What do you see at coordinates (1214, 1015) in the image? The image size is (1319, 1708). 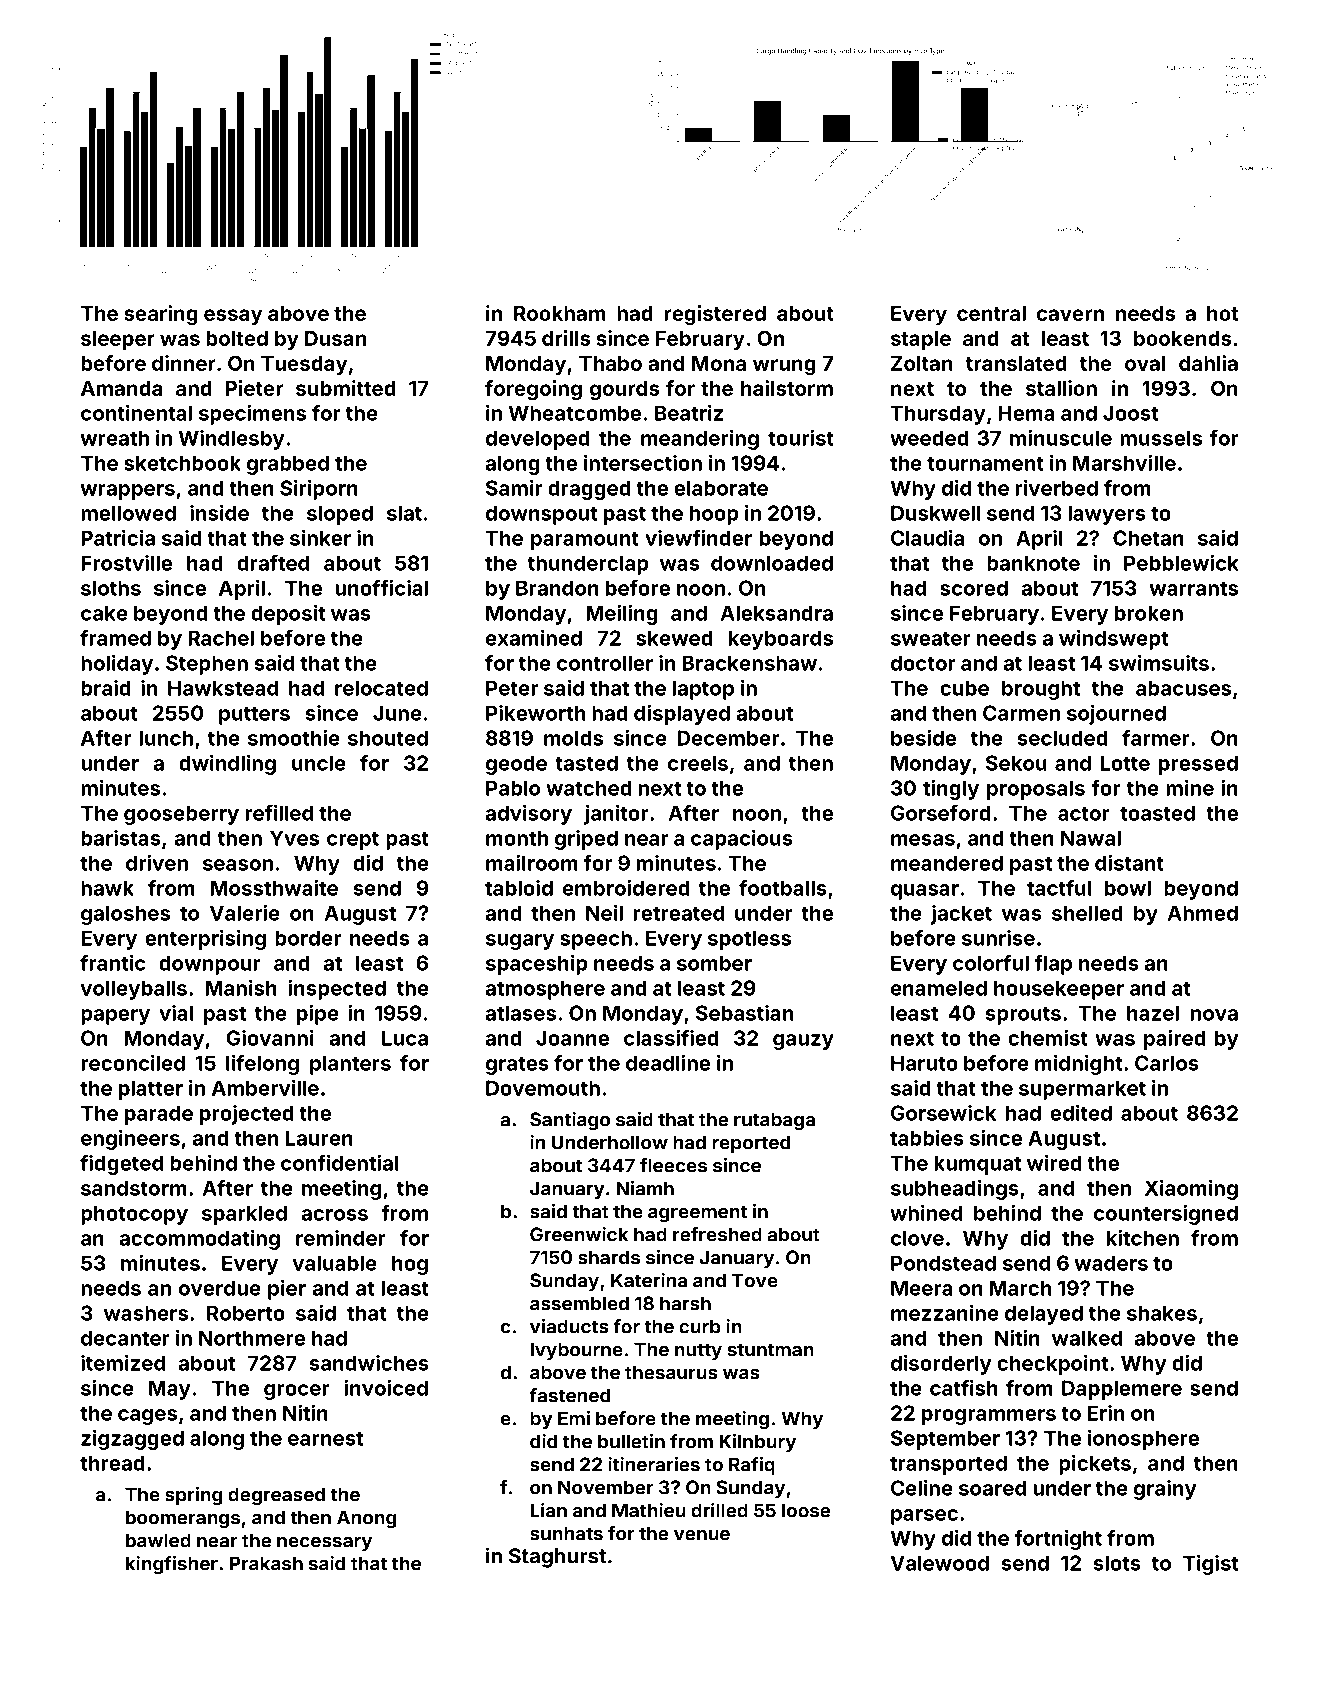 I see `nova` at bounding box center [1214, 1015].
